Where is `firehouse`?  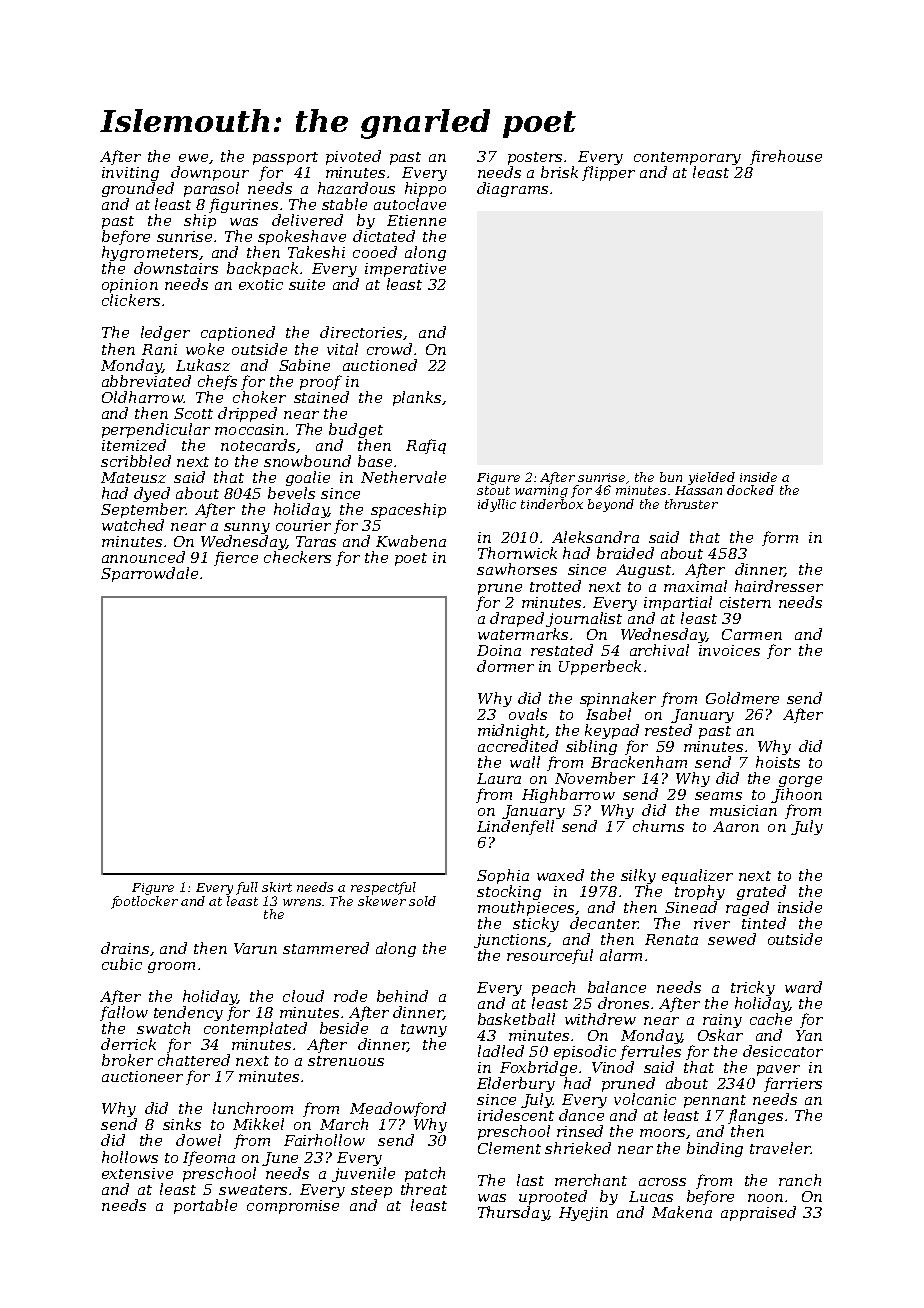 firehouse is located at coordinates (786, 157).
